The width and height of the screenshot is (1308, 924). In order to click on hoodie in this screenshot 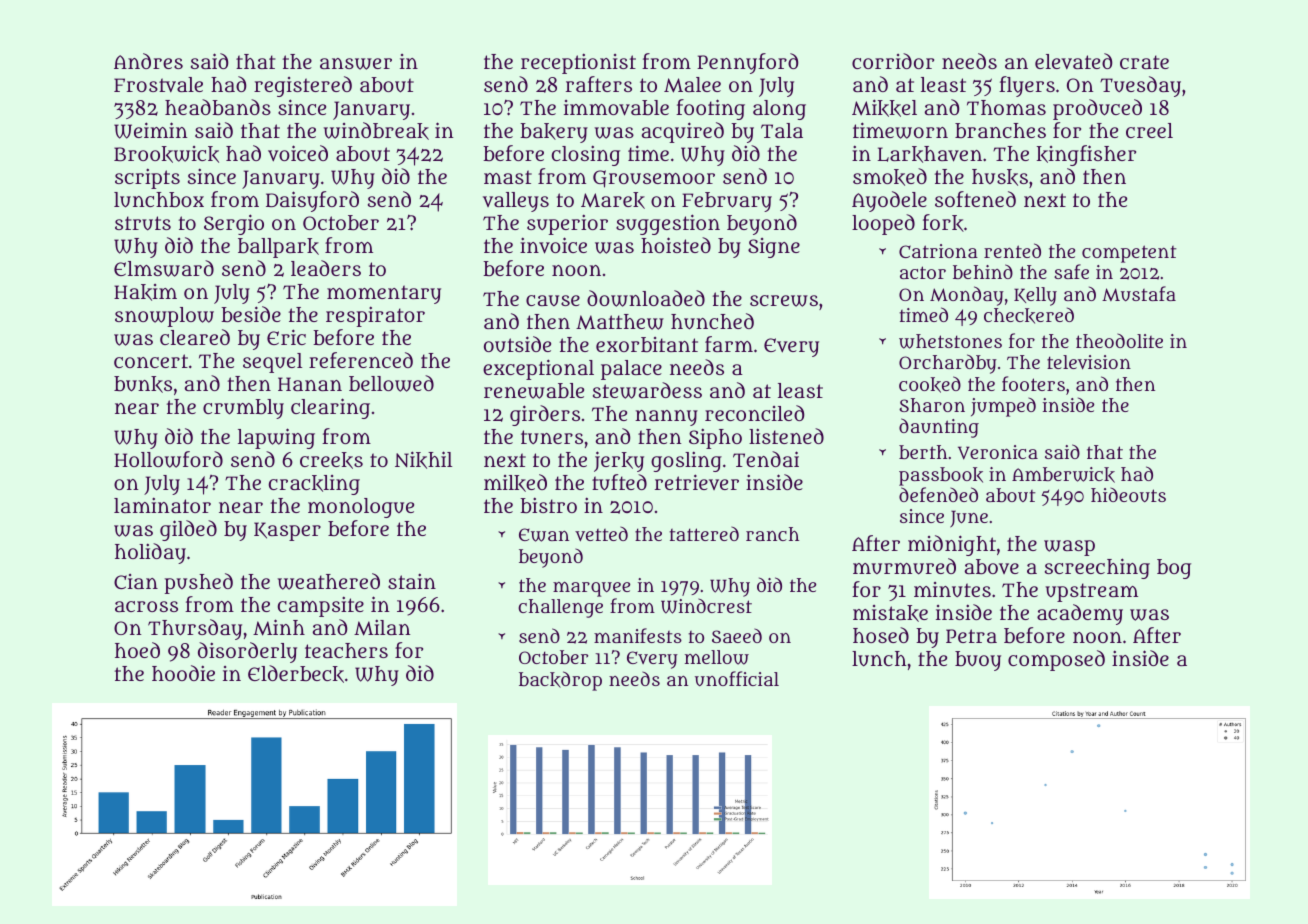, I will do `click(183, 673)`.
